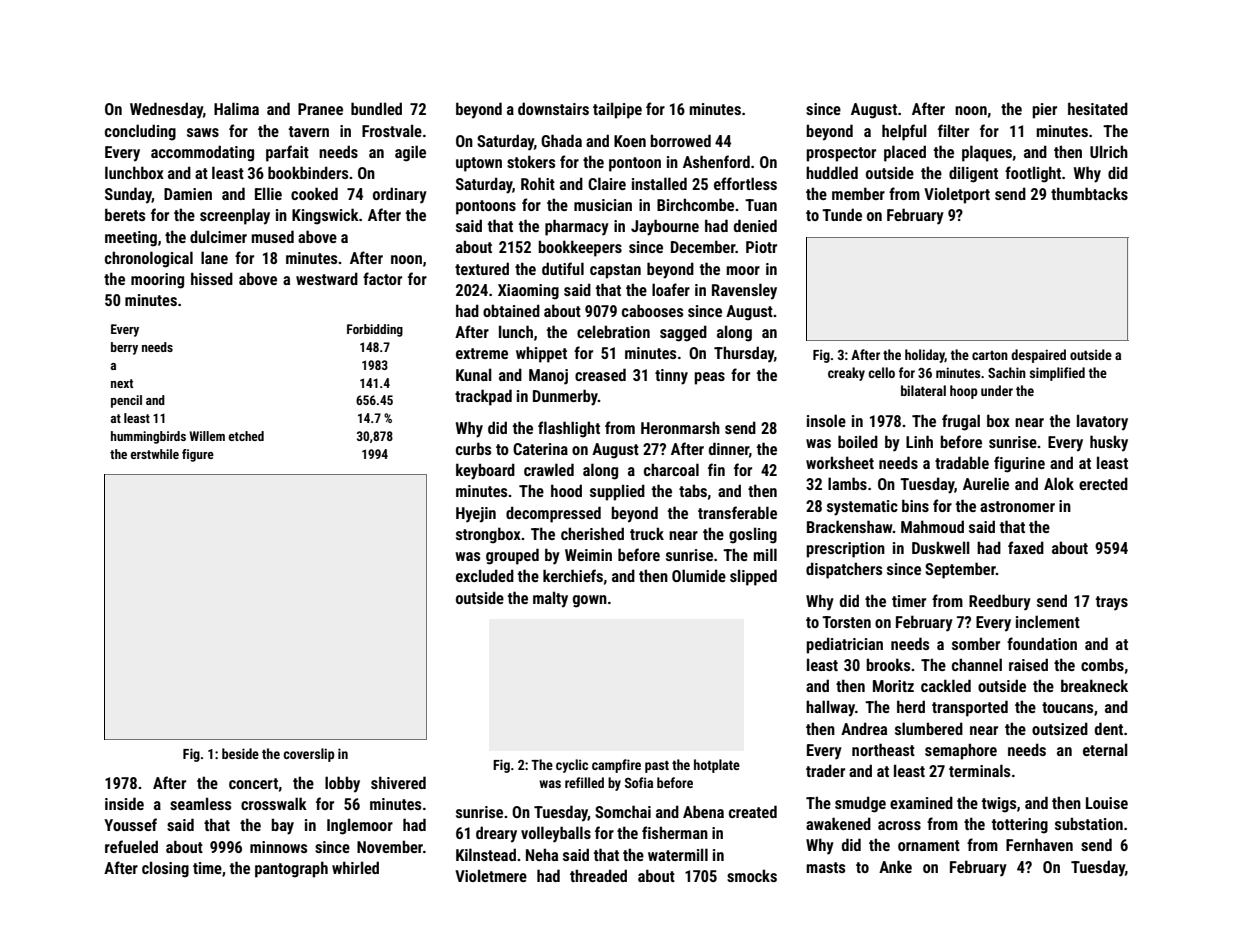  Describe the element at coordinates (511, 310) in the image. I see `obtained` at that location.
